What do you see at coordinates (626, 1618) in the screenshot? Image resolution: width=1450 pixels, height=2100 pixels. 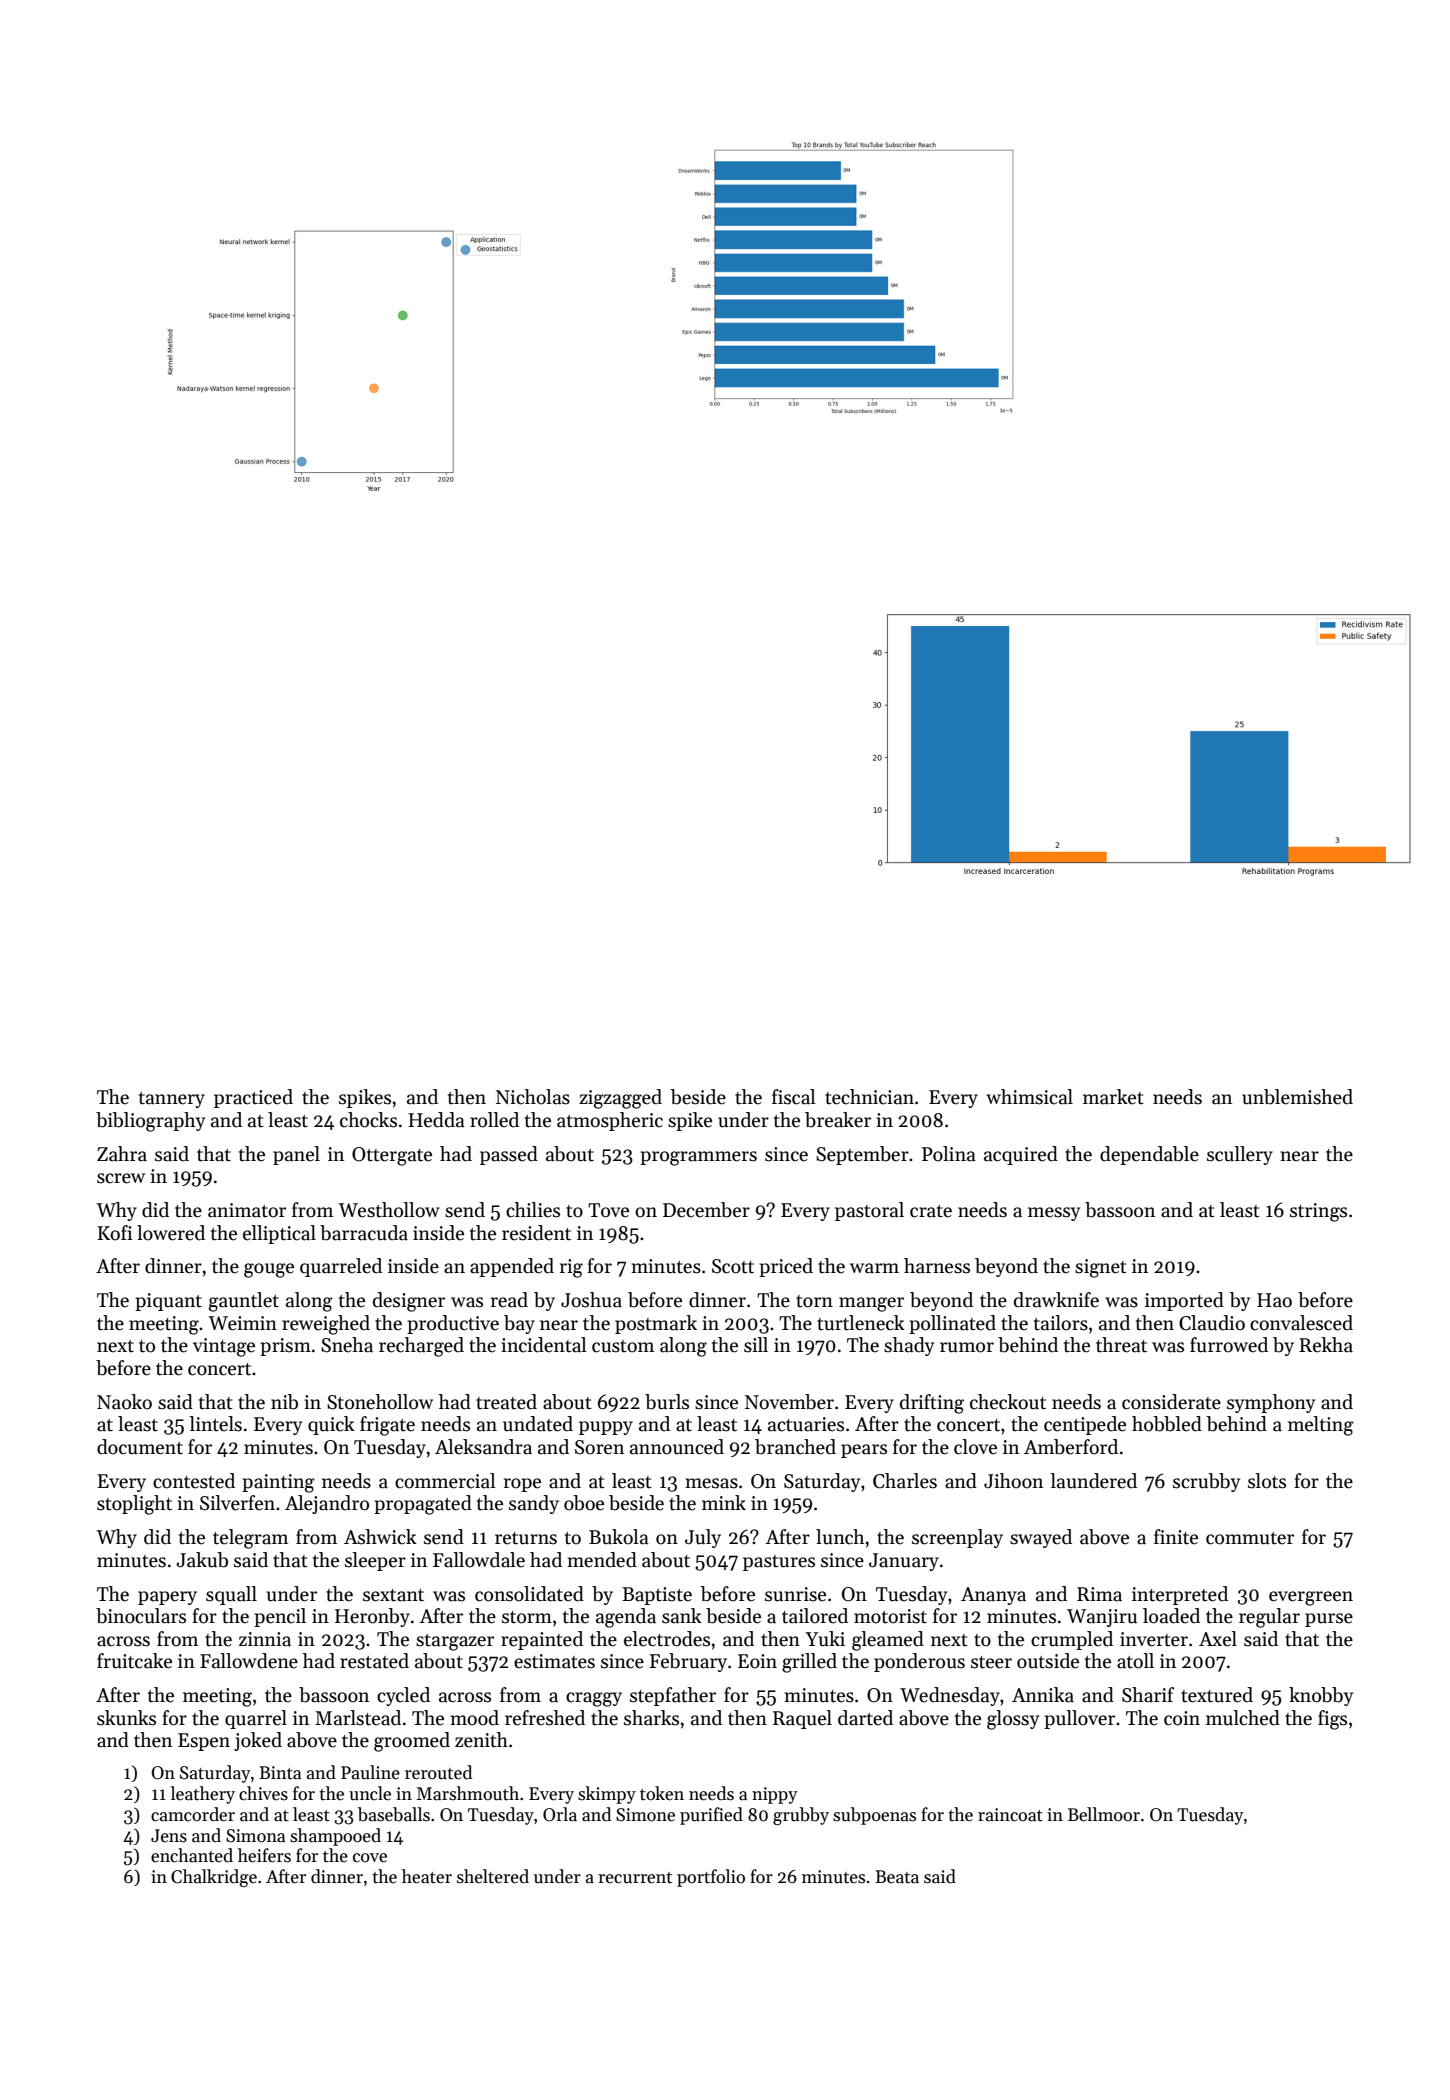 I see `agenda` at bounding box center [626, 1618].
